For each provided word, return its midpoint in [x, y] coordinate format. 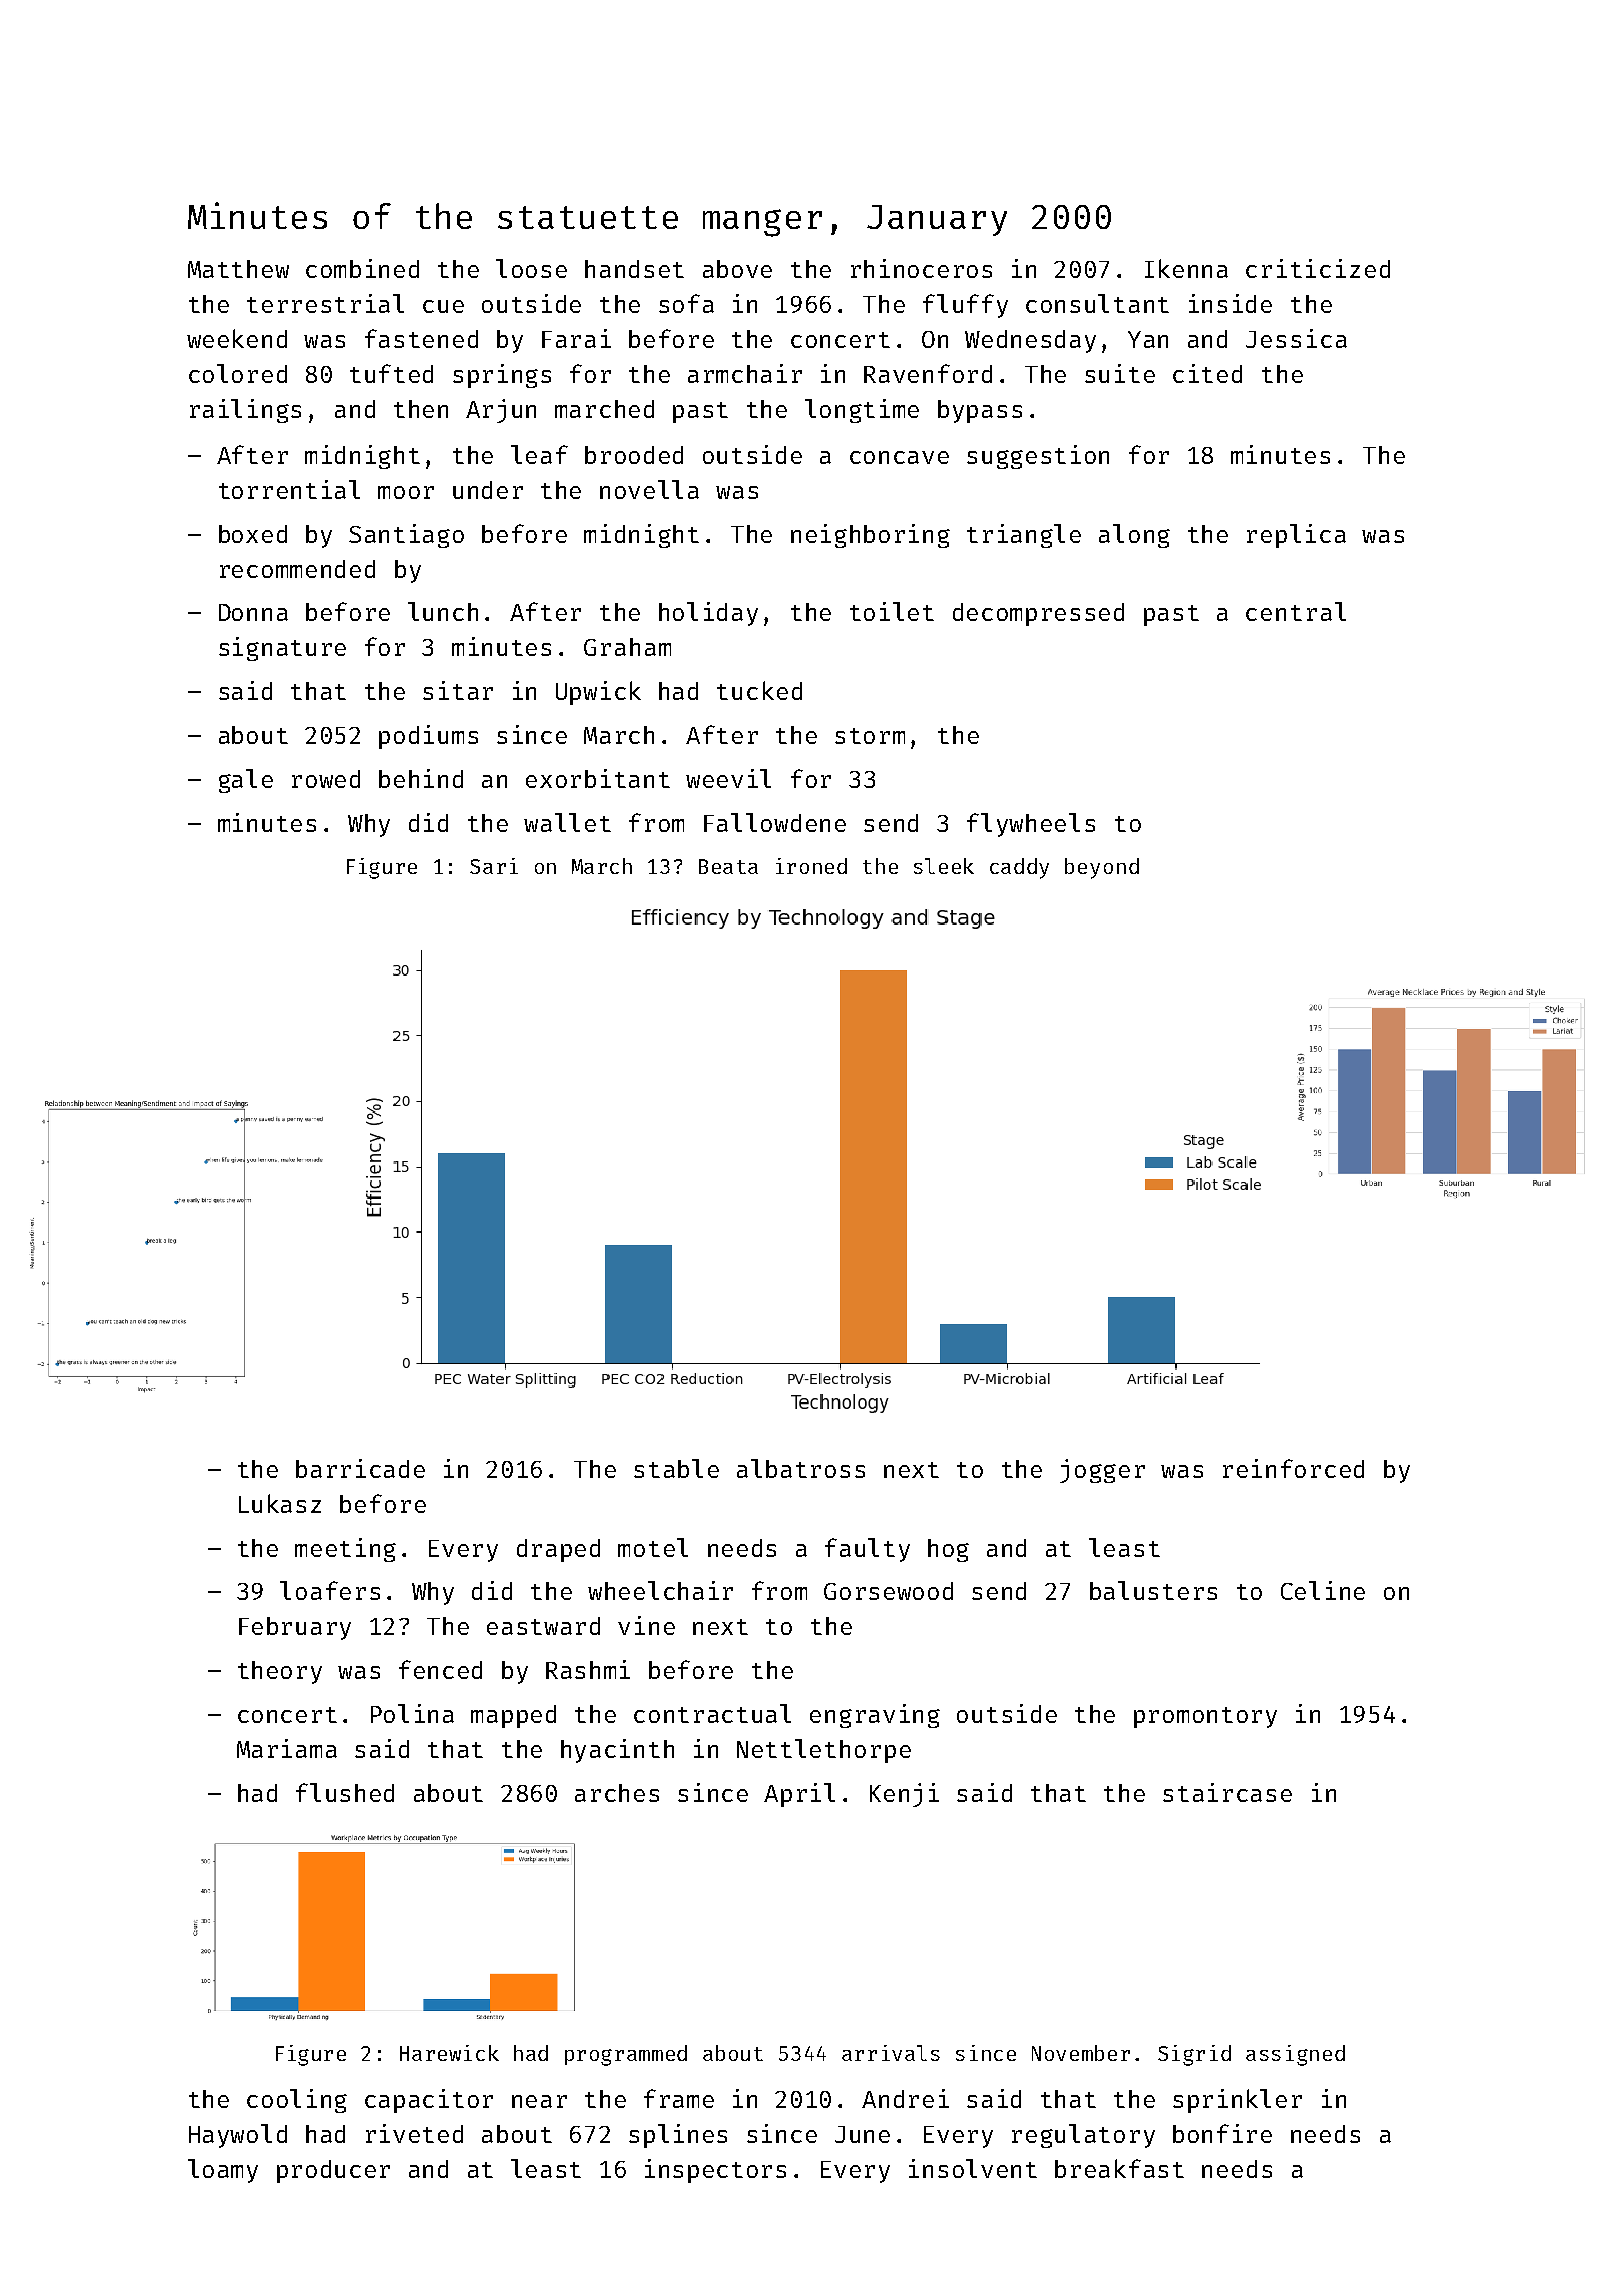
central [1296, 611]
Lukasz [280, 1503]
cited [1207, 373]
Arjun [501, 411]
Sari [494, 866]
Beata [728, 866]
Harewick [449, 2053]
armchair [745, 373]
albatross [801, 1468]
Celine [1323, 1590]
